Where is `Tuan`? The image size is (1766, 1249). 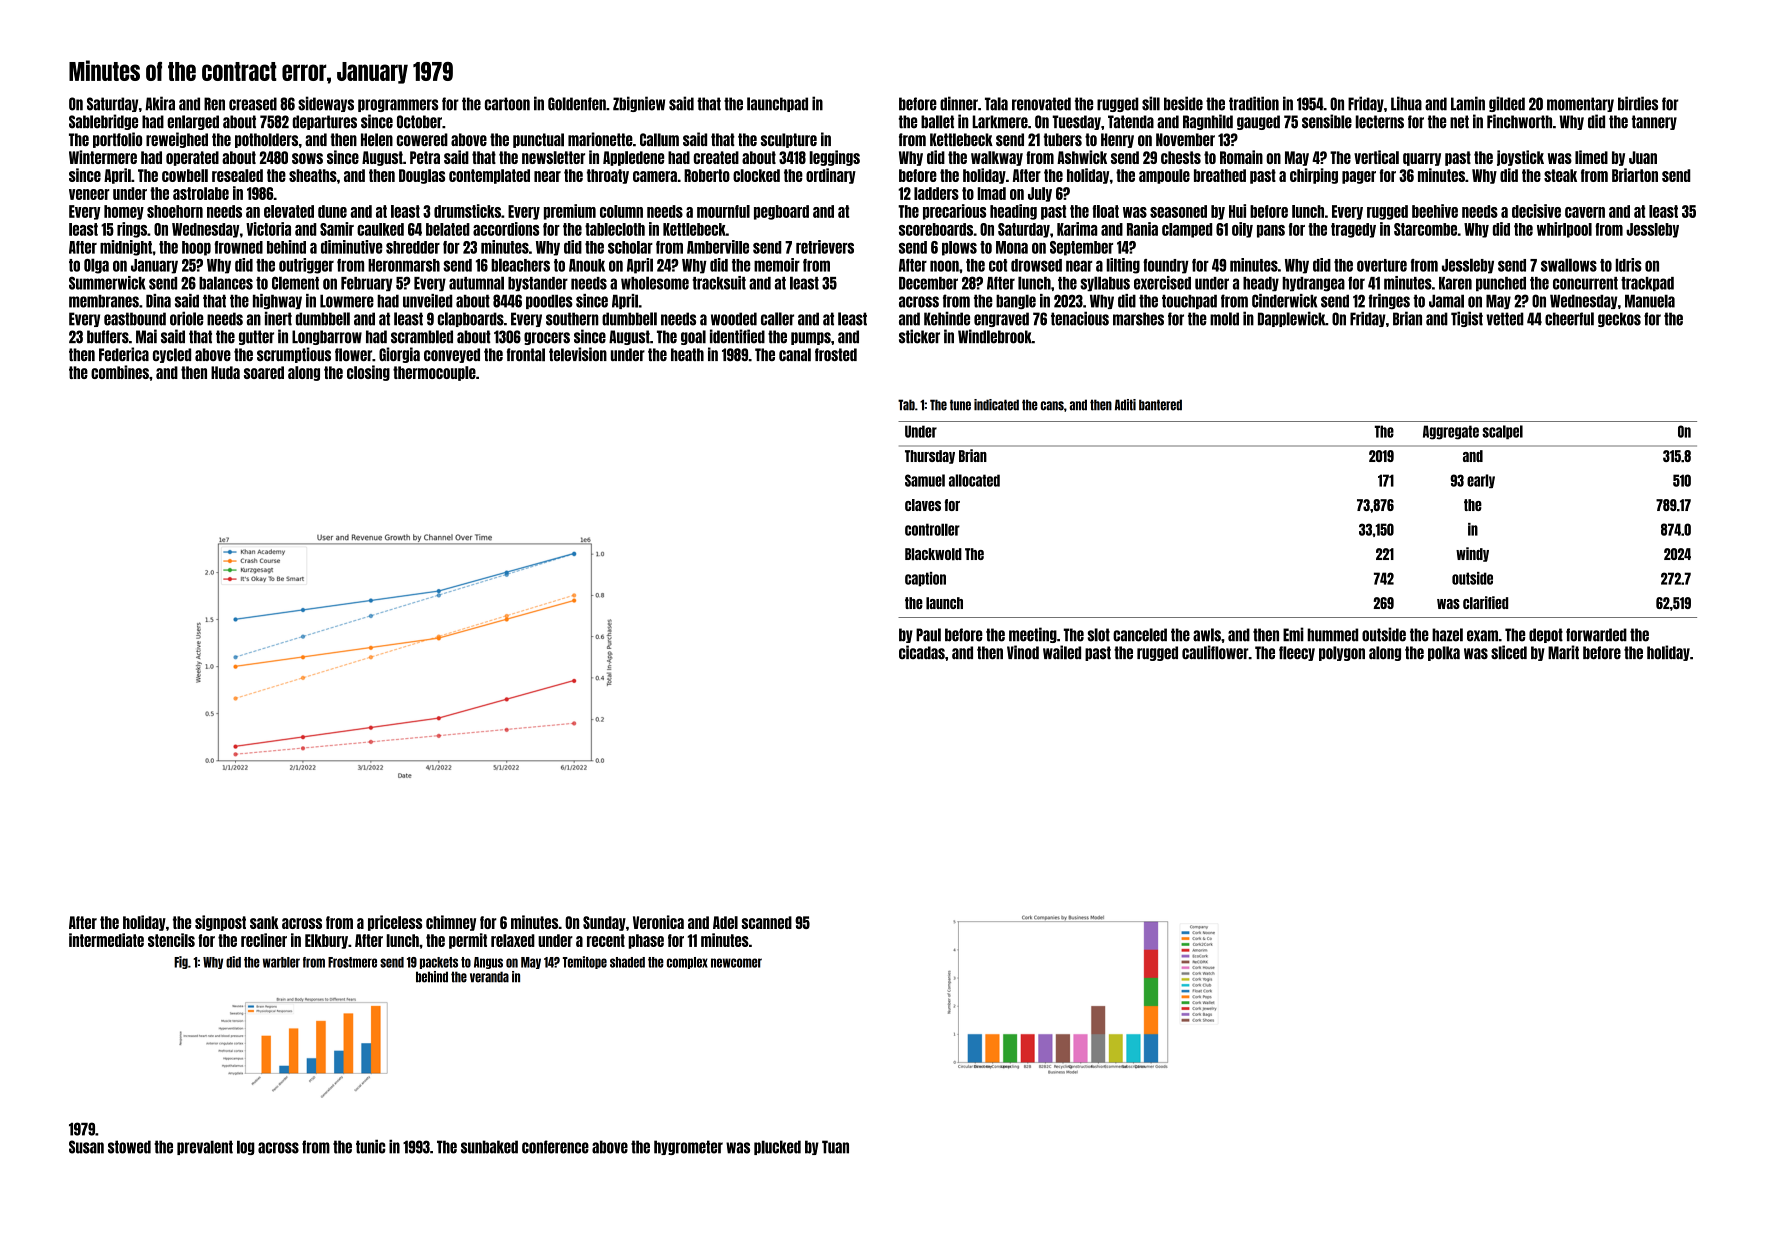 Tuan is located at coordinates (835, 1147).
